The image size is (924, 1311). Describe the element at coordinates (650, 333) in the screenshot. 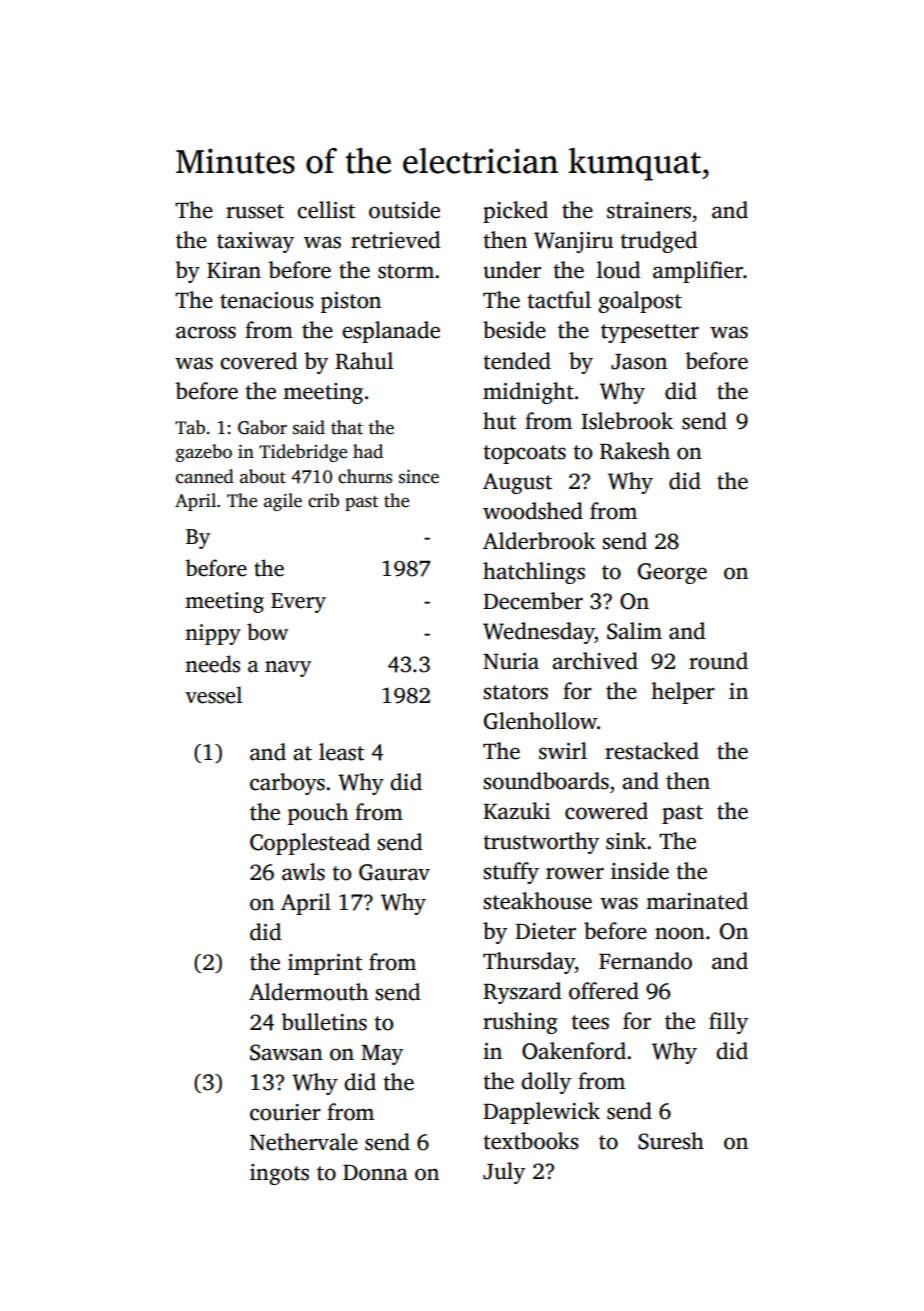

I see `typesetter` at that location.
